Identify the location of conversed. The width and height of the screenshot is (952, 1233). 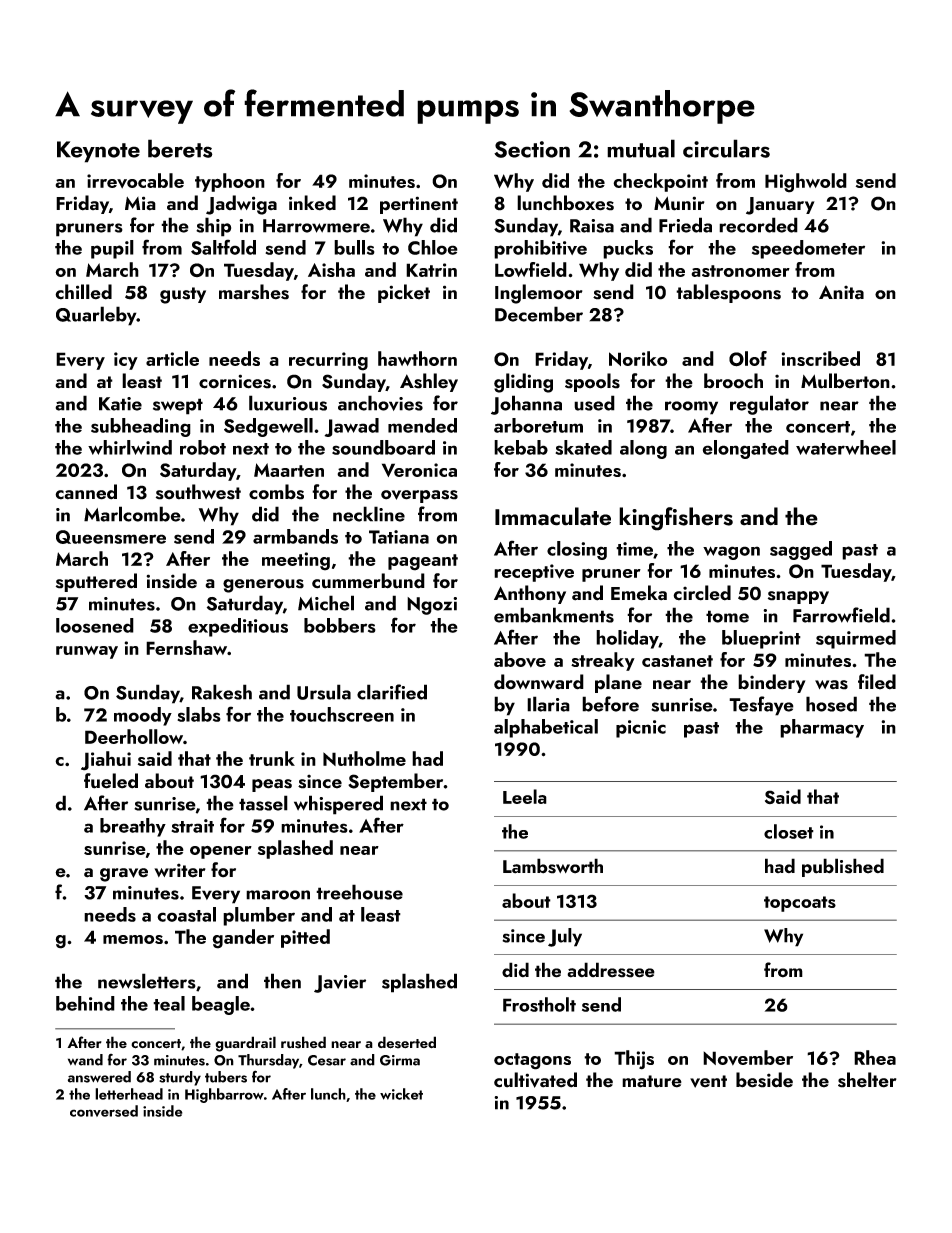
(104, 1111).
